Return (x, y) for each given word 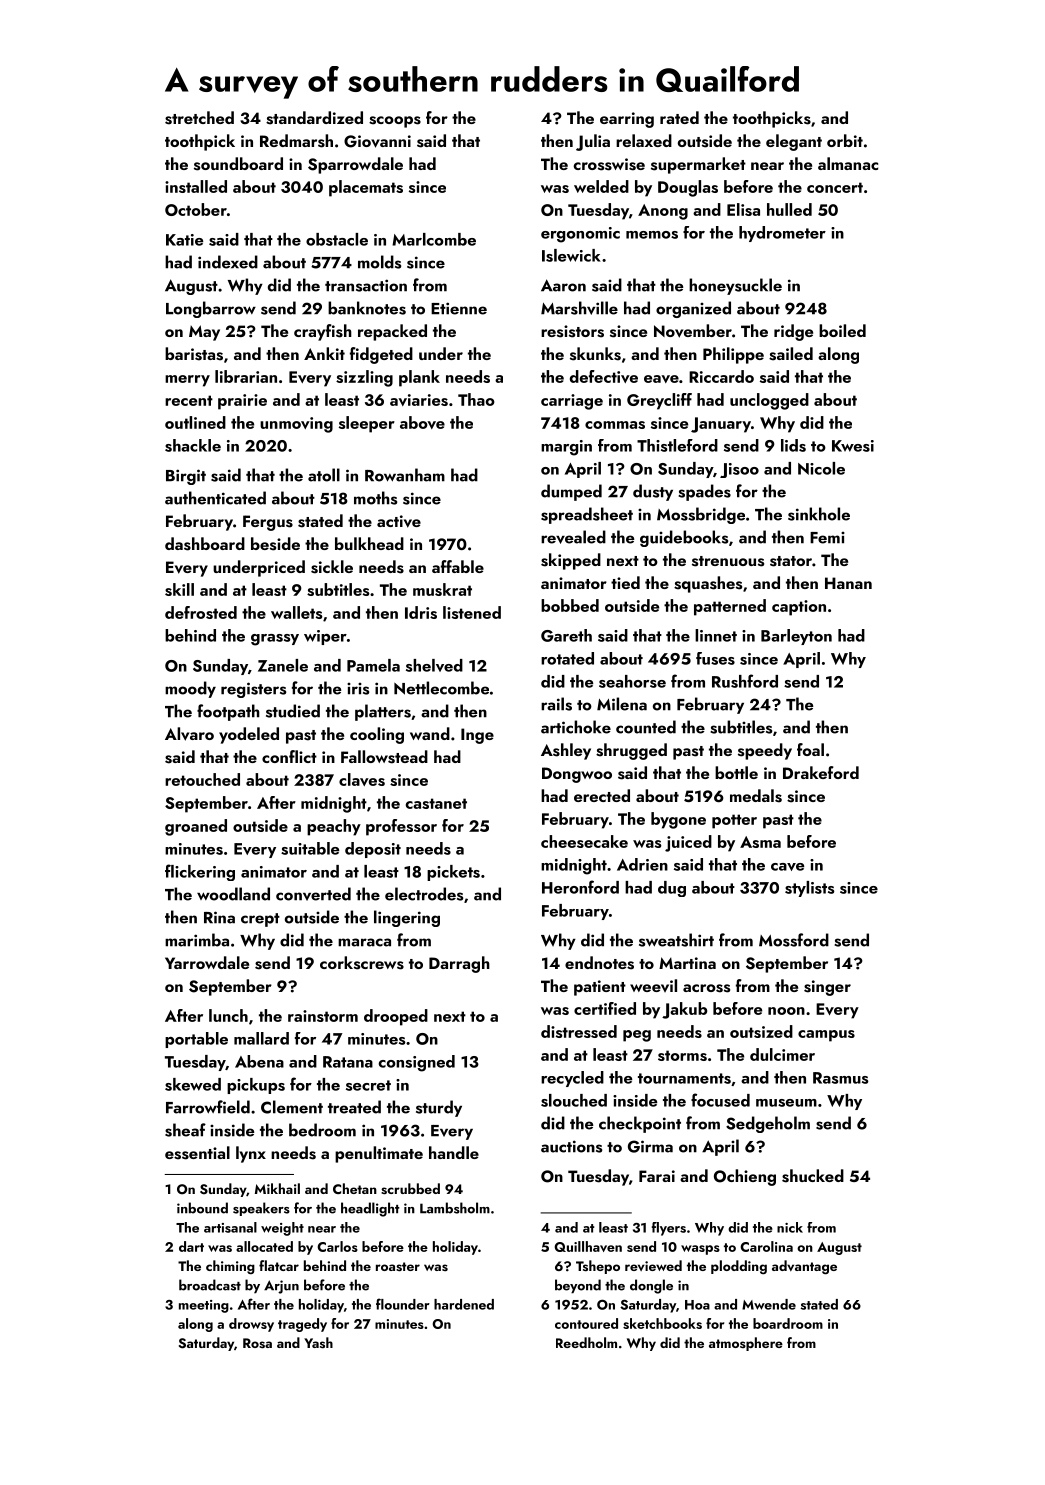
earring (627, 120)
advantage (804, 1267)
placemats (366, 188)
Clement (292, 1107)
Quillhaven (588, 1246)
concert (835, 187)
